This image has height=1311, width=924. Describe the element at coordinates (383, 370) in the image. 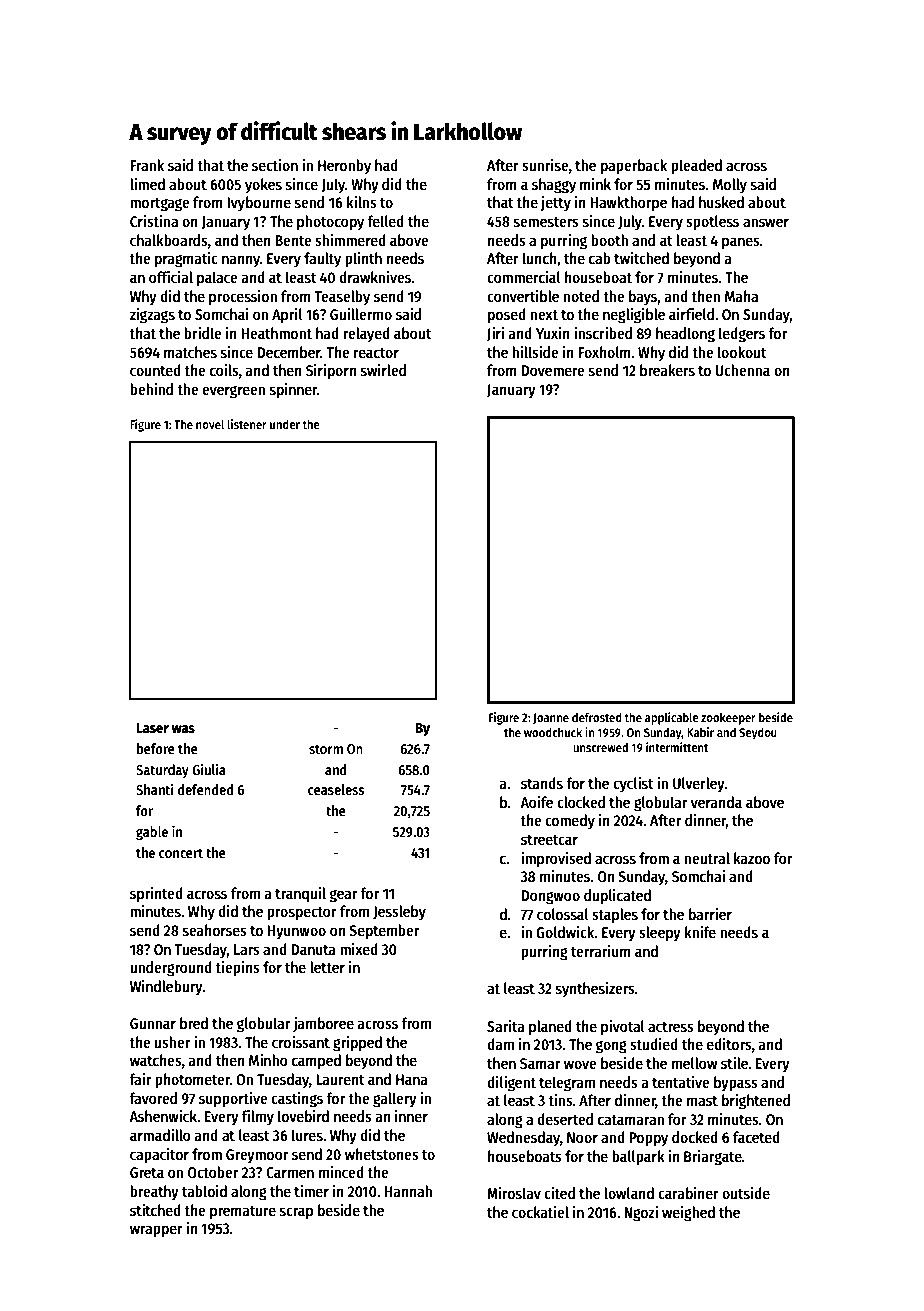

I see `swirled` at that location.
